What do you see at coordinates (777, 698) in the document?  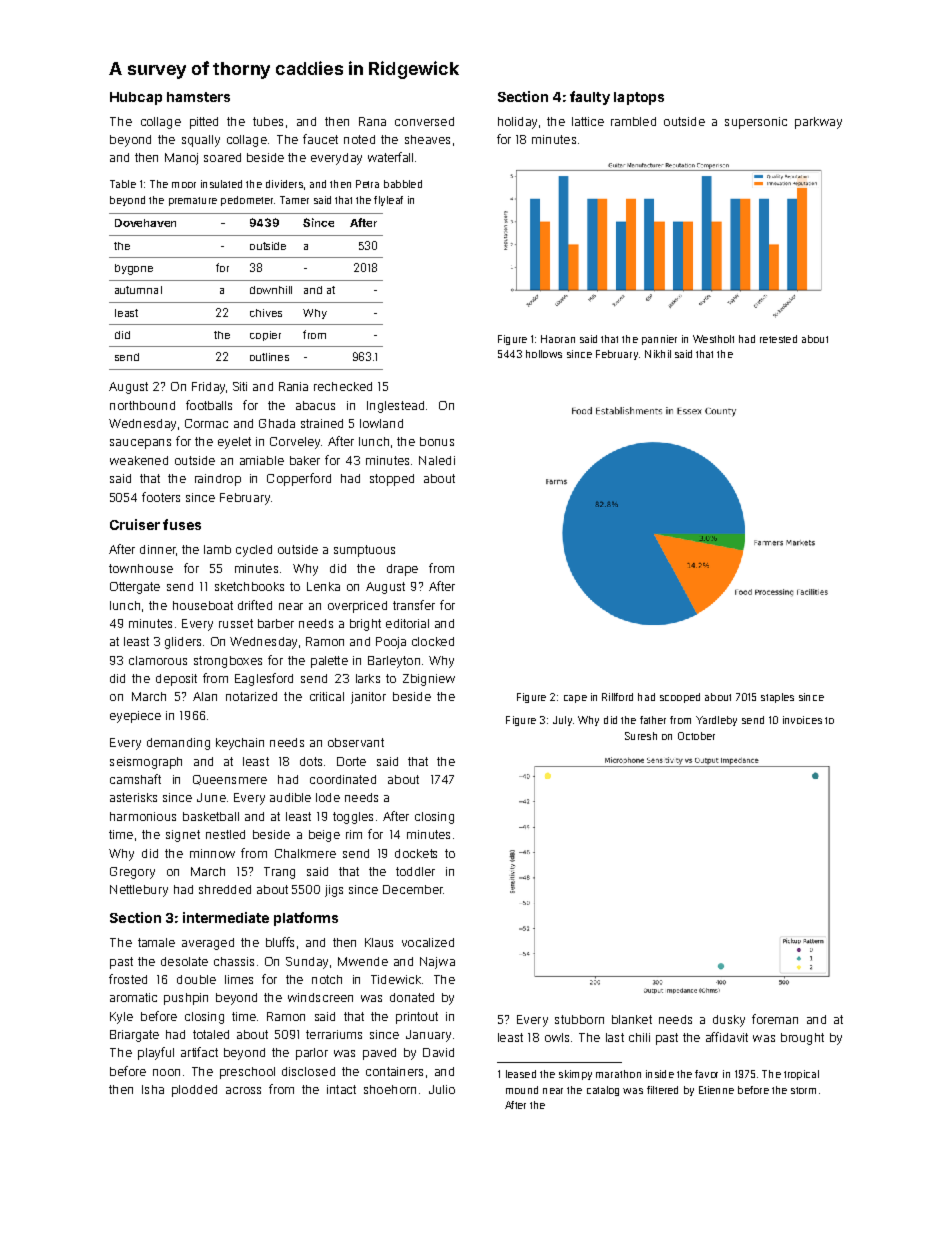 I see `staples` at bounding box center [777, 698].
